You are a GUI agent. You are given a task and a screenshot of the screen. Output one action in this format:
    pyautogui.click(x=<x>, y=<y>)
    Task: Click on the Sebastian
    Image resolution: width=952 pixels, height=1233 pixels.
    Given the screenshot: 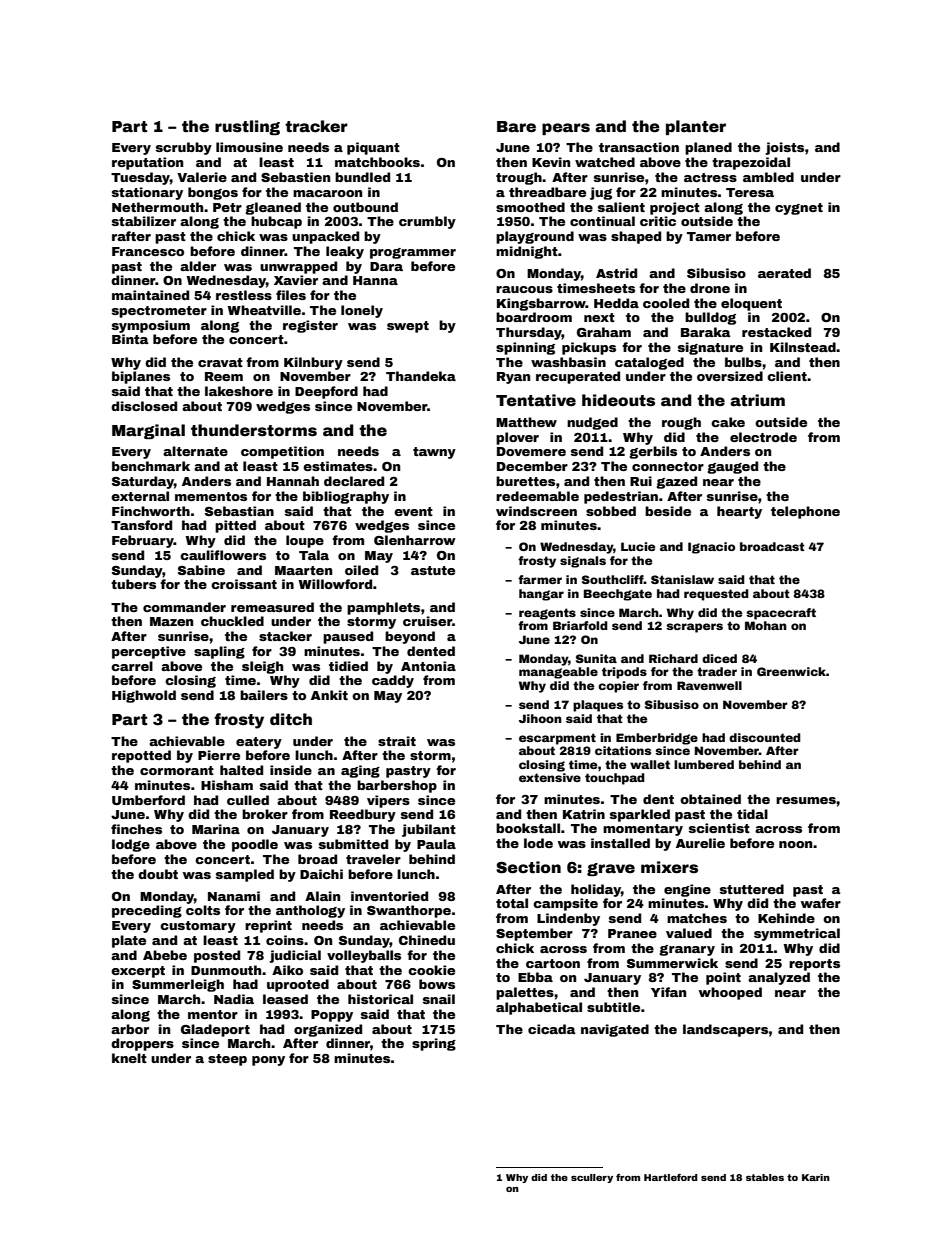 What is the action you would take?
    pyautogui.click(x=239, y=511)
